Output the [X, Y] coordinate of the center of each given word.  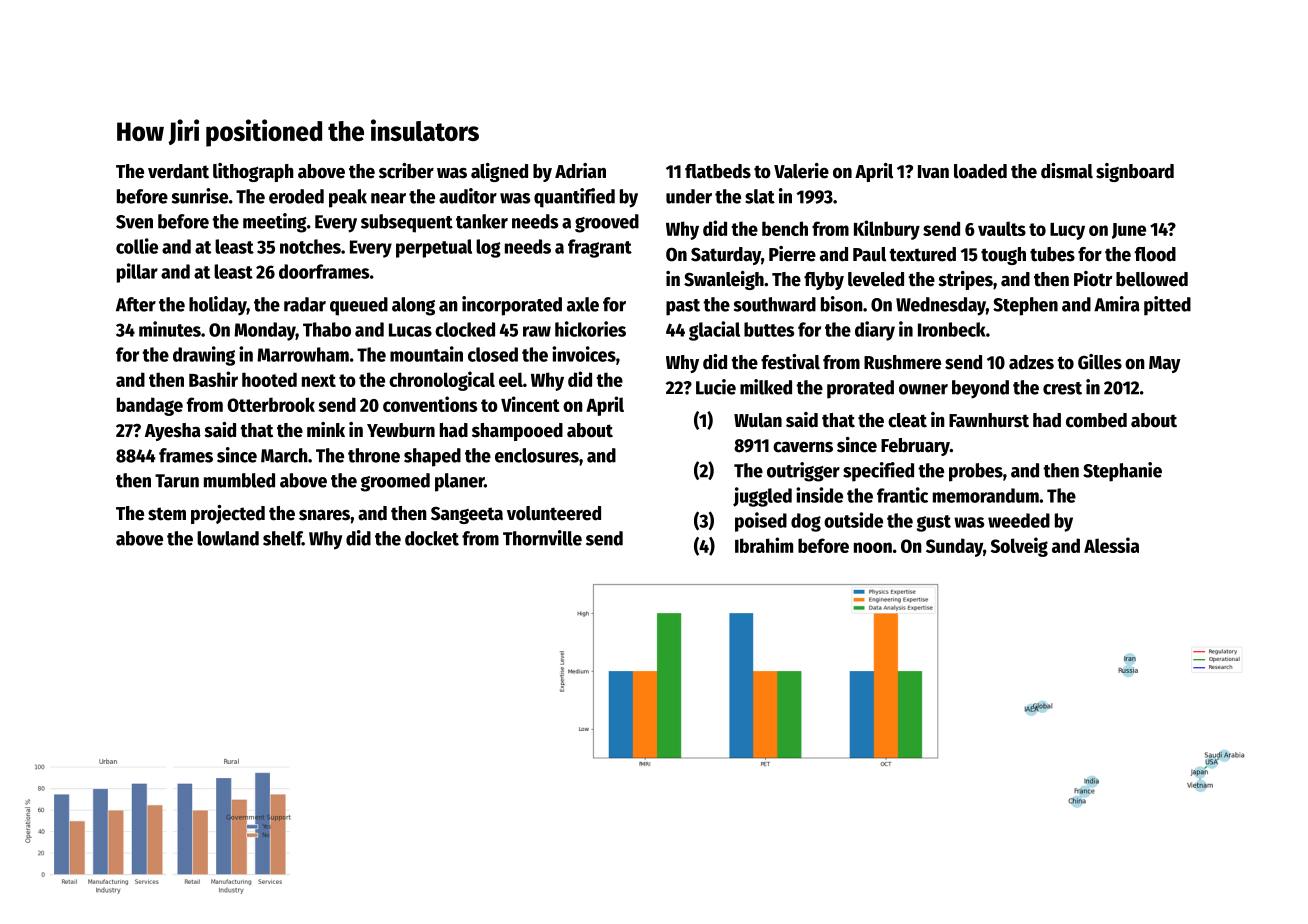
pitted [1167, 306]
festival [790, 362]
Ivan [933, 172]
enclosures [537, 455]
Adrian [580, 171]
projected [228, 514]
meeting [275, 223]
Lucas [410, 330]
